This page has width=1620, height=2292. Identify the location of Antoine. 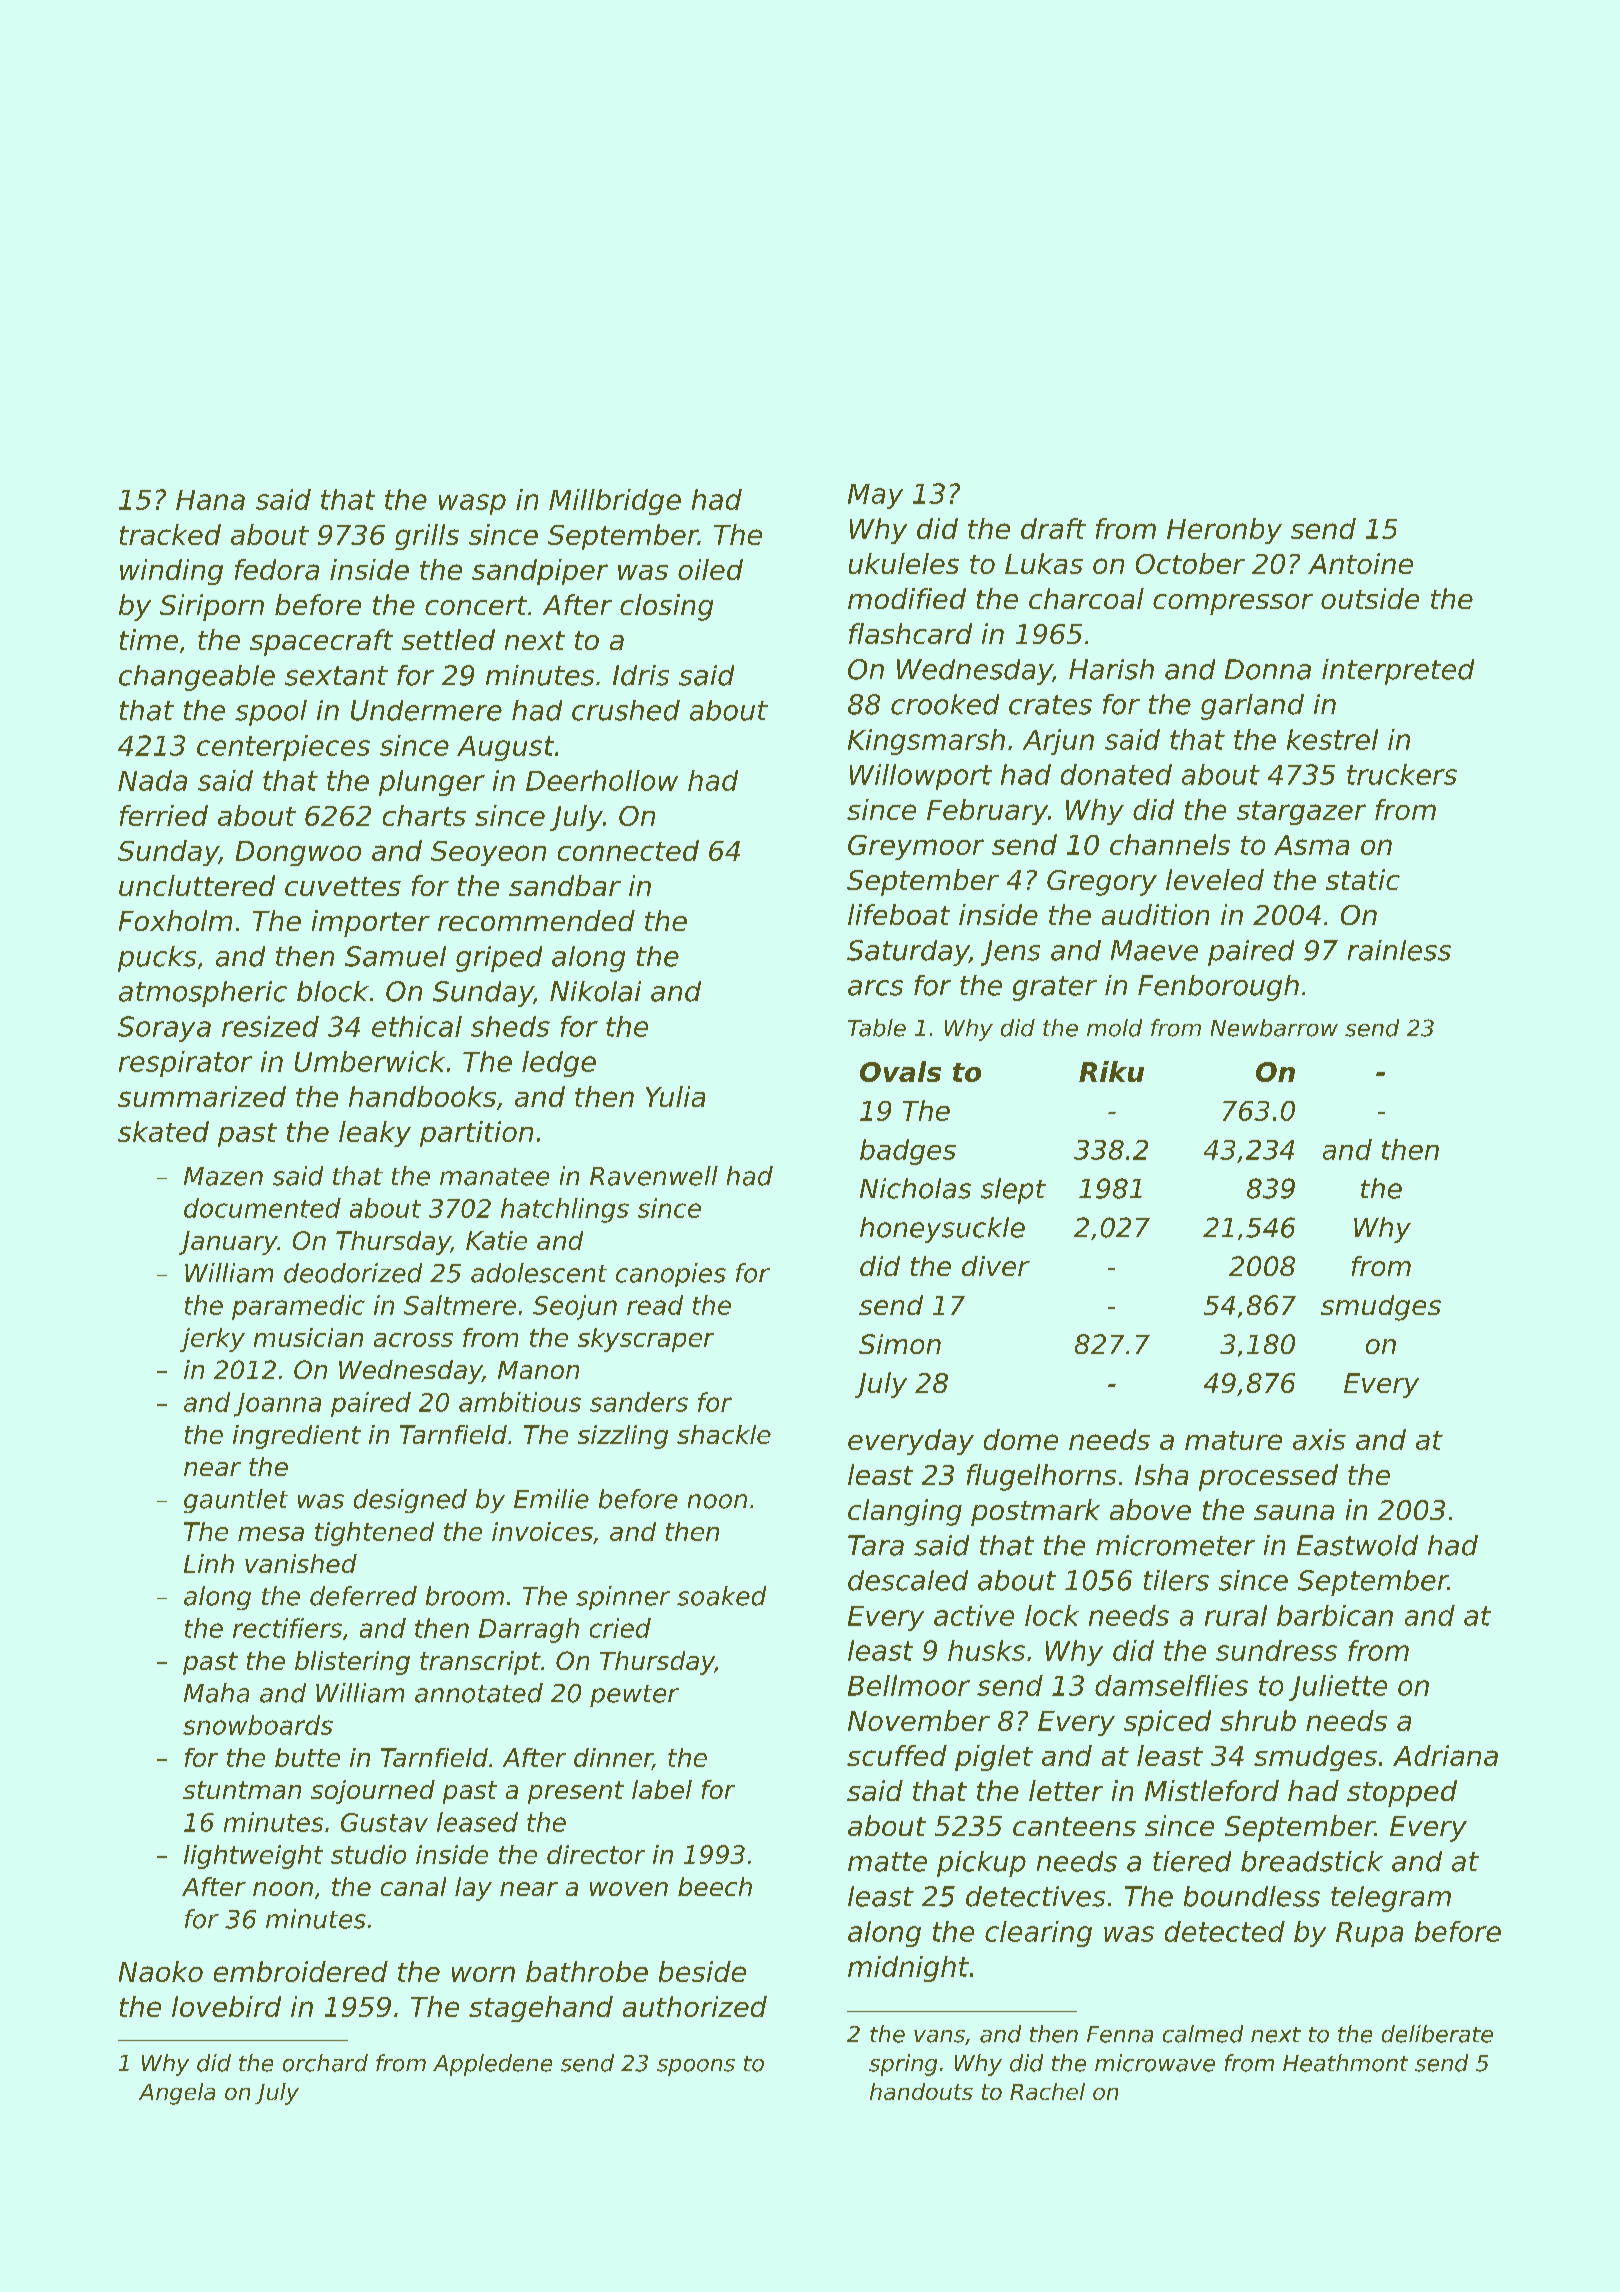
(1360, 563).
